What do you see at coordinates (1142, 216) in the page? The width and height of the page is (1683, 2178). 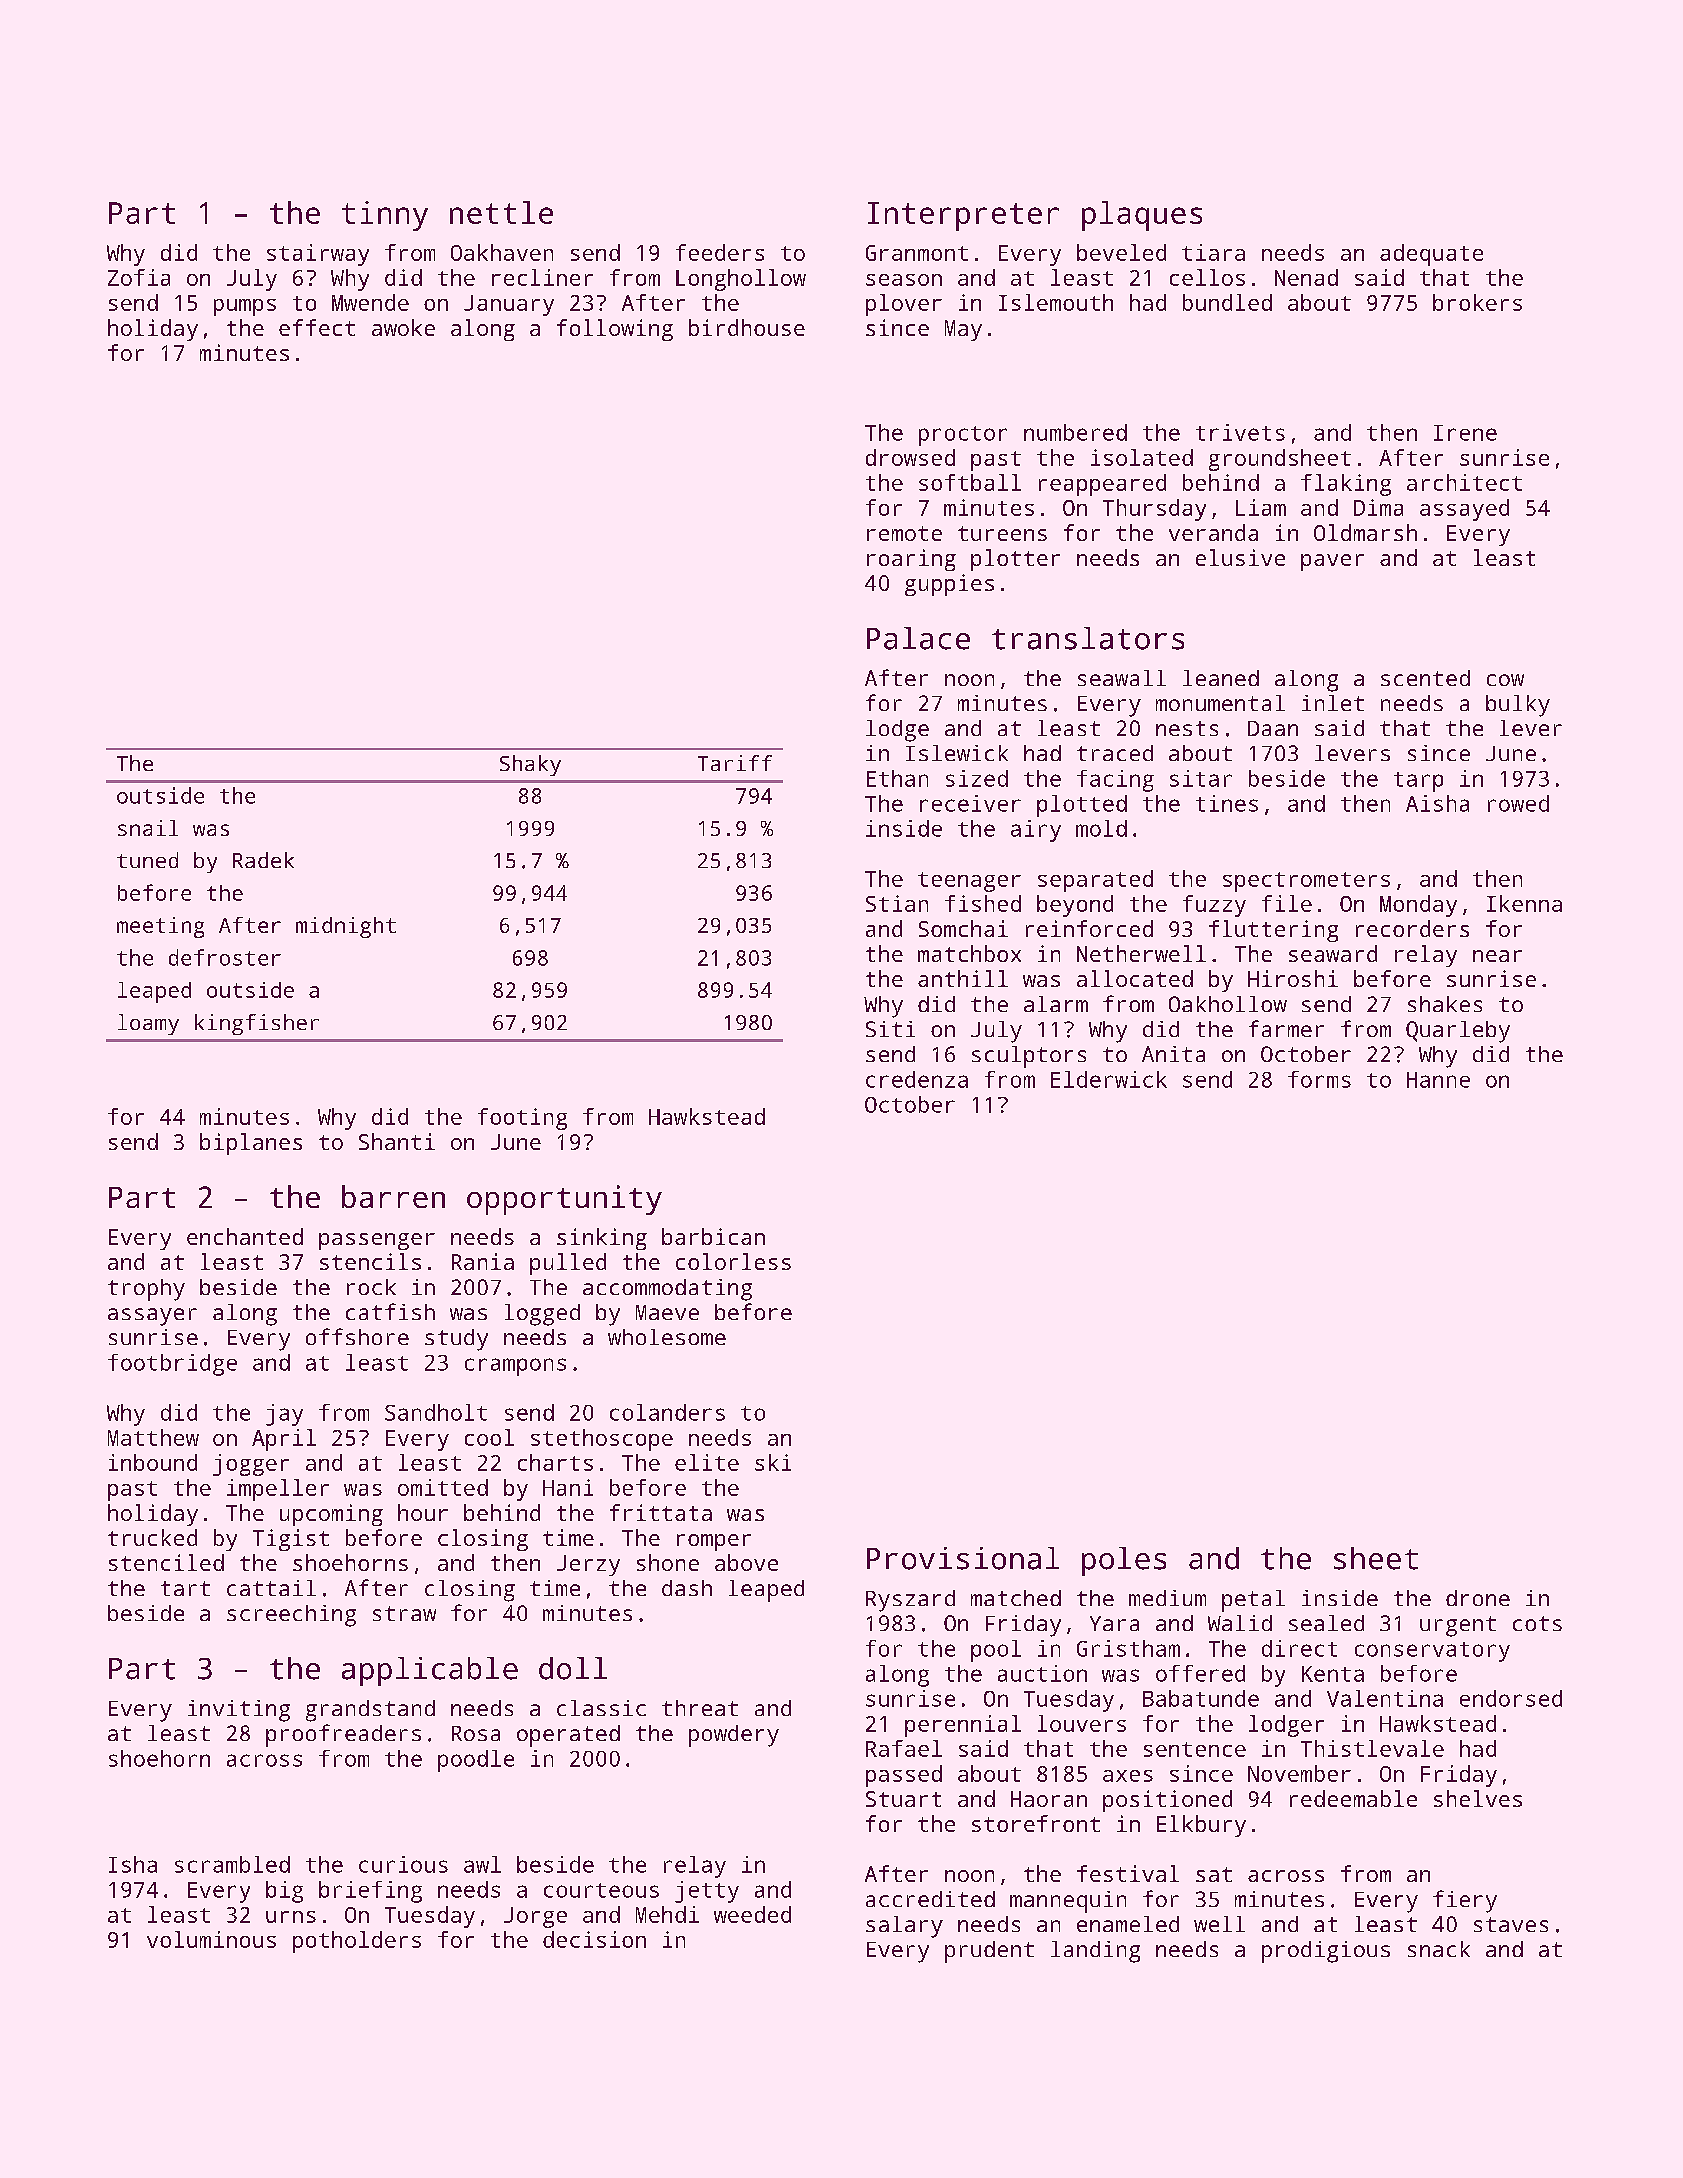 I see `plaques` at bounding box center [1142, 216].
